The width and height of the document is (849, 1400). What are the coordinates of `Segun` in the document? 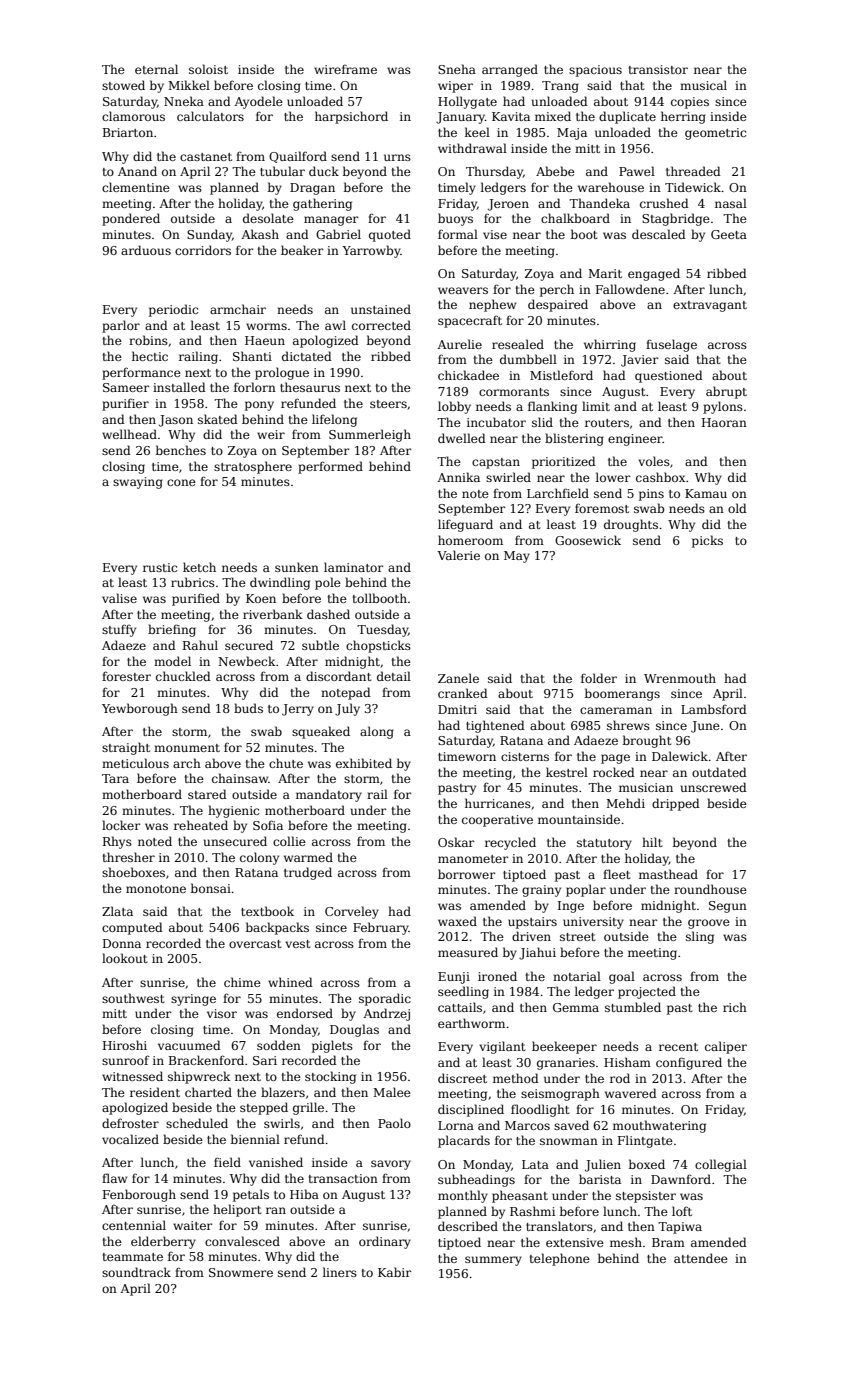 It's located at (728, 907).
